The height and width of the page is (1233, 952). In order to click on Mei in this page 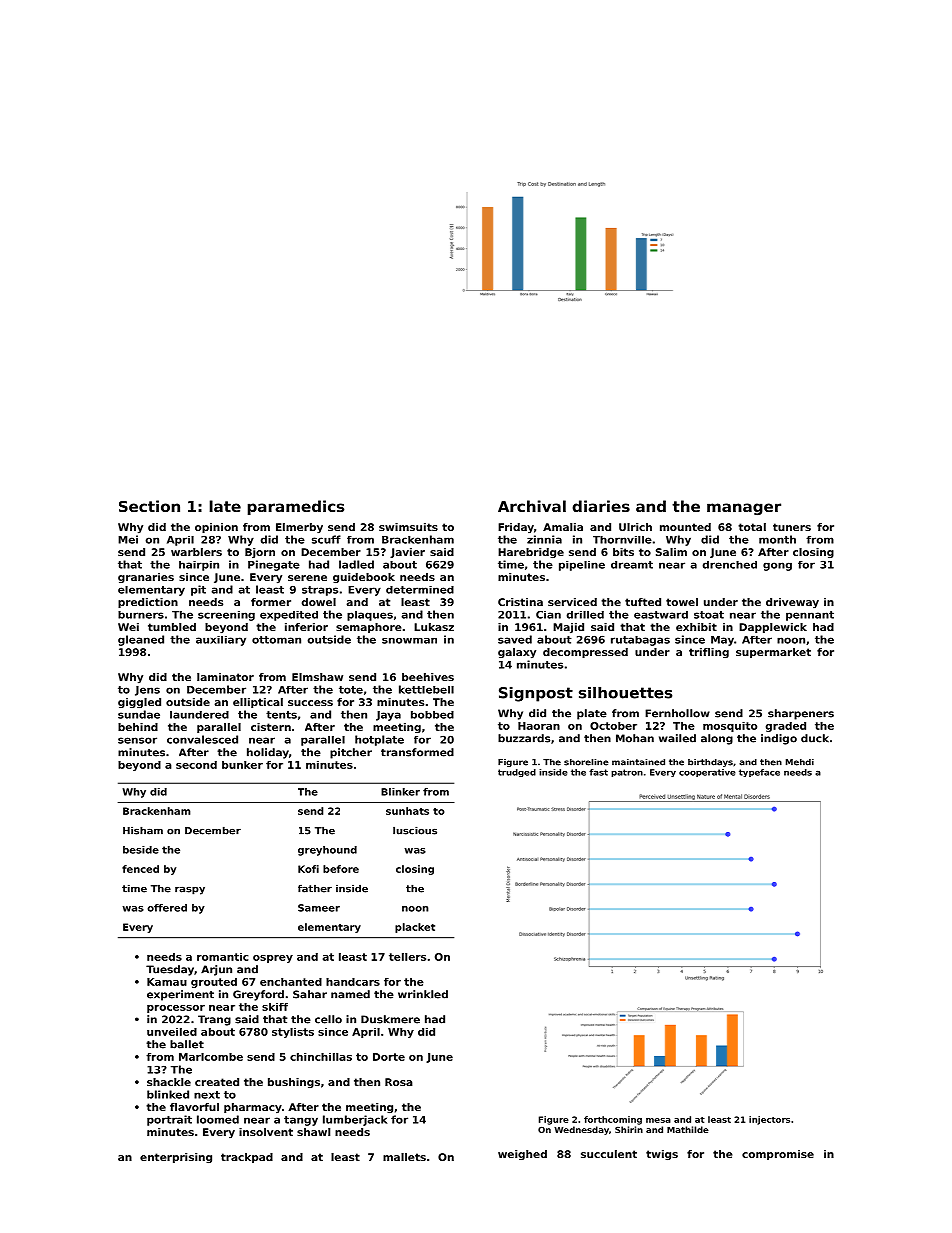, I will do `click(128, 539)`.
